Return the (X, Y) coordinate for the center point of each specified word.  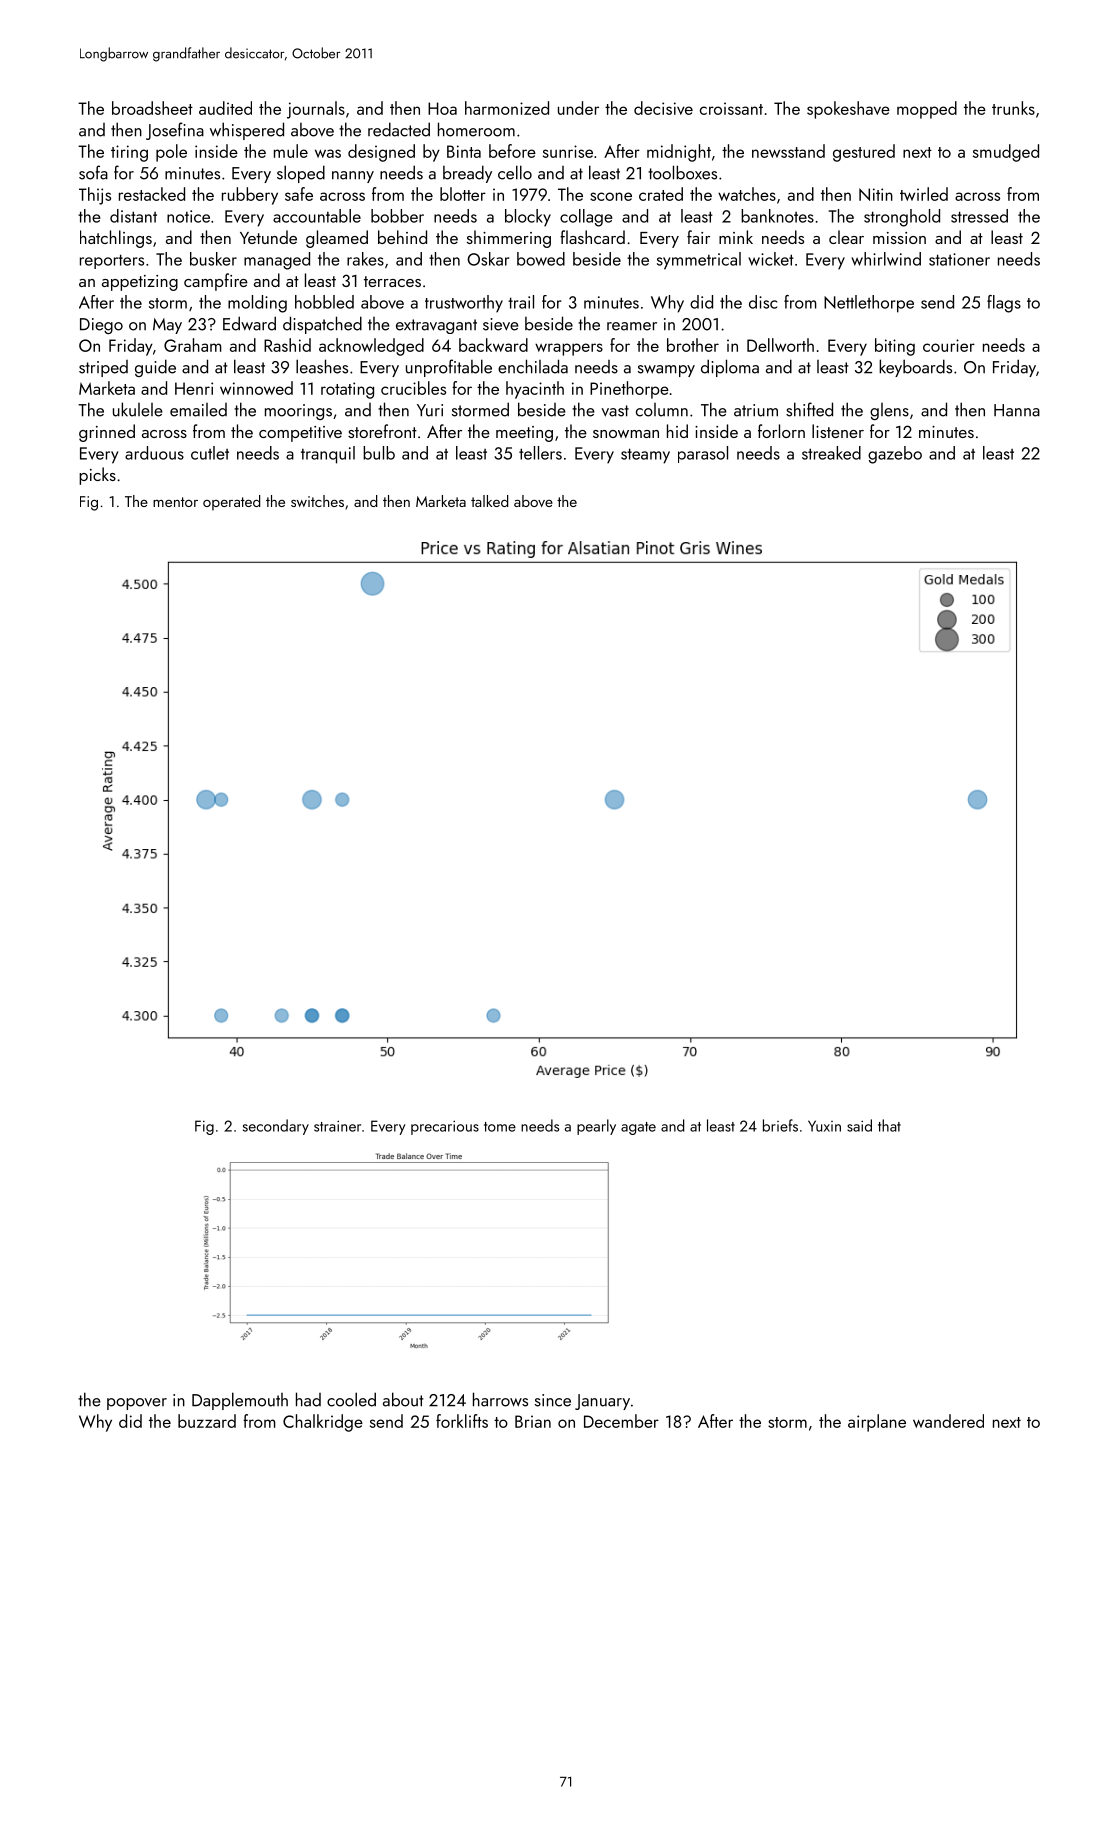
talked (489, 501)
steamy (645, 456)
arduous (154, 453)
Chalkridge (323, 1423)
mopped (927, 110)
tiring (129, 153)
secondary (276, 1127)
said (859, 1125)
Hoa (442, 108)
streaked (831, 453)
